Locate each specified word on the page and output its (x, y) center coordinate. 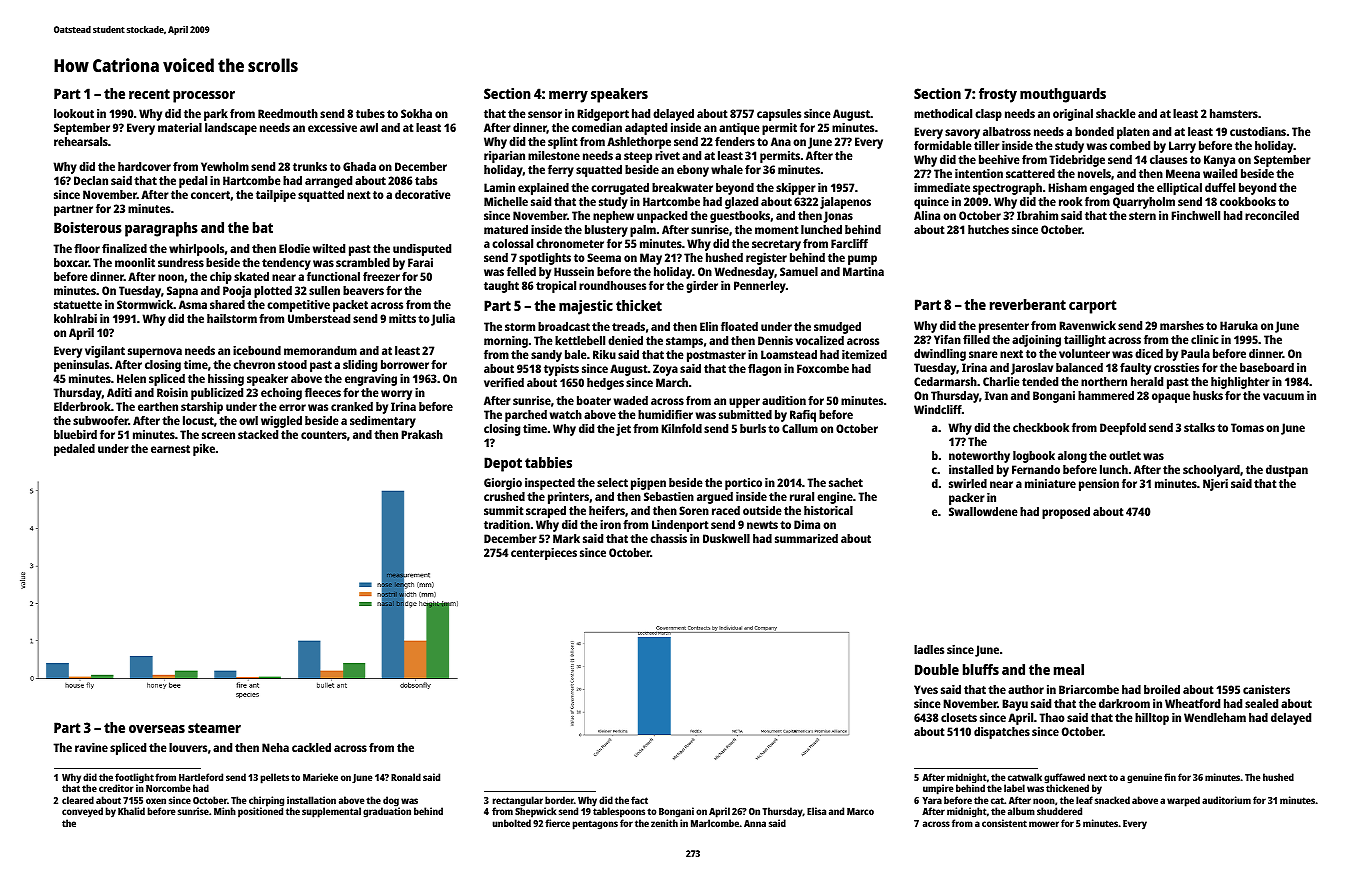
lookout (74, 113)
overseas (157, 729)
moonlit (135, 262)
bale (576, 354)
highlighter (1240, 383)
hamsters (1234, 113)
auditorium (1226, 800)
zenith (664, 823)
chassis (668, 538)
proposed (1066, 513)
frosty (998, 95)
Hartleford (201, 777)
